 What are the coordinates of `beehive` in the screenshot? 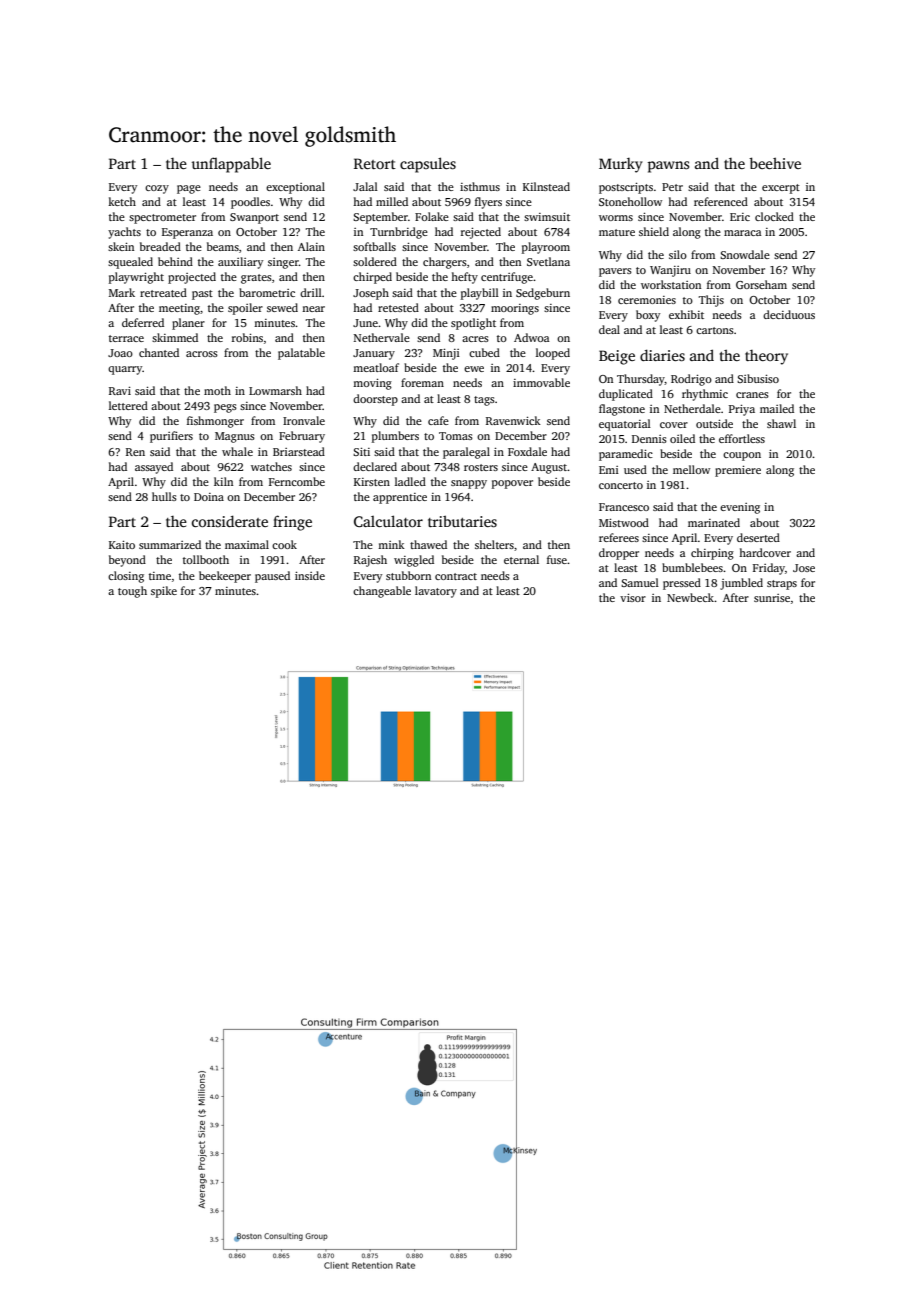 It's located at (775, 163).
